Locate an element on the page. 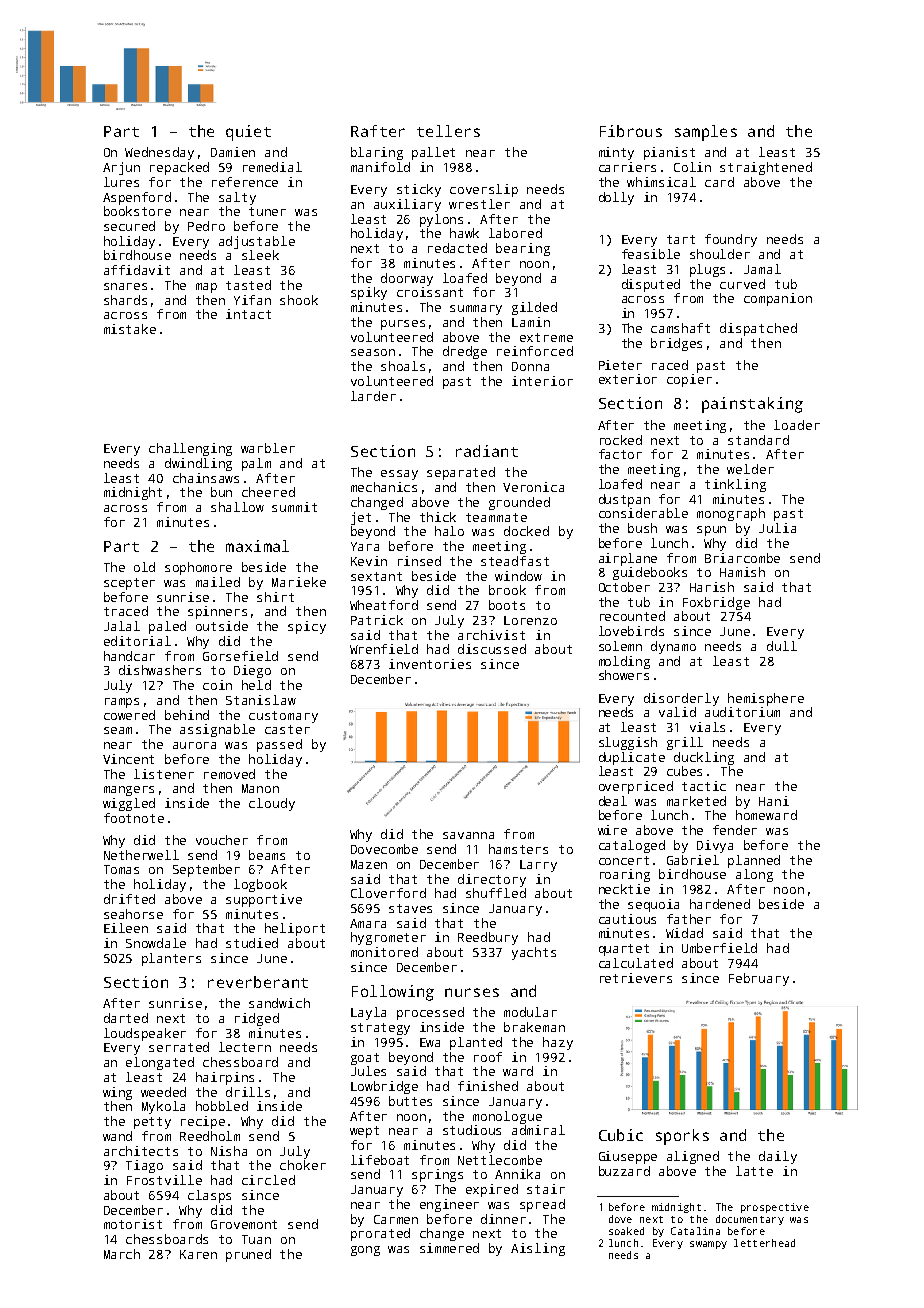  Arjun is located at coordinates (121, 168).
